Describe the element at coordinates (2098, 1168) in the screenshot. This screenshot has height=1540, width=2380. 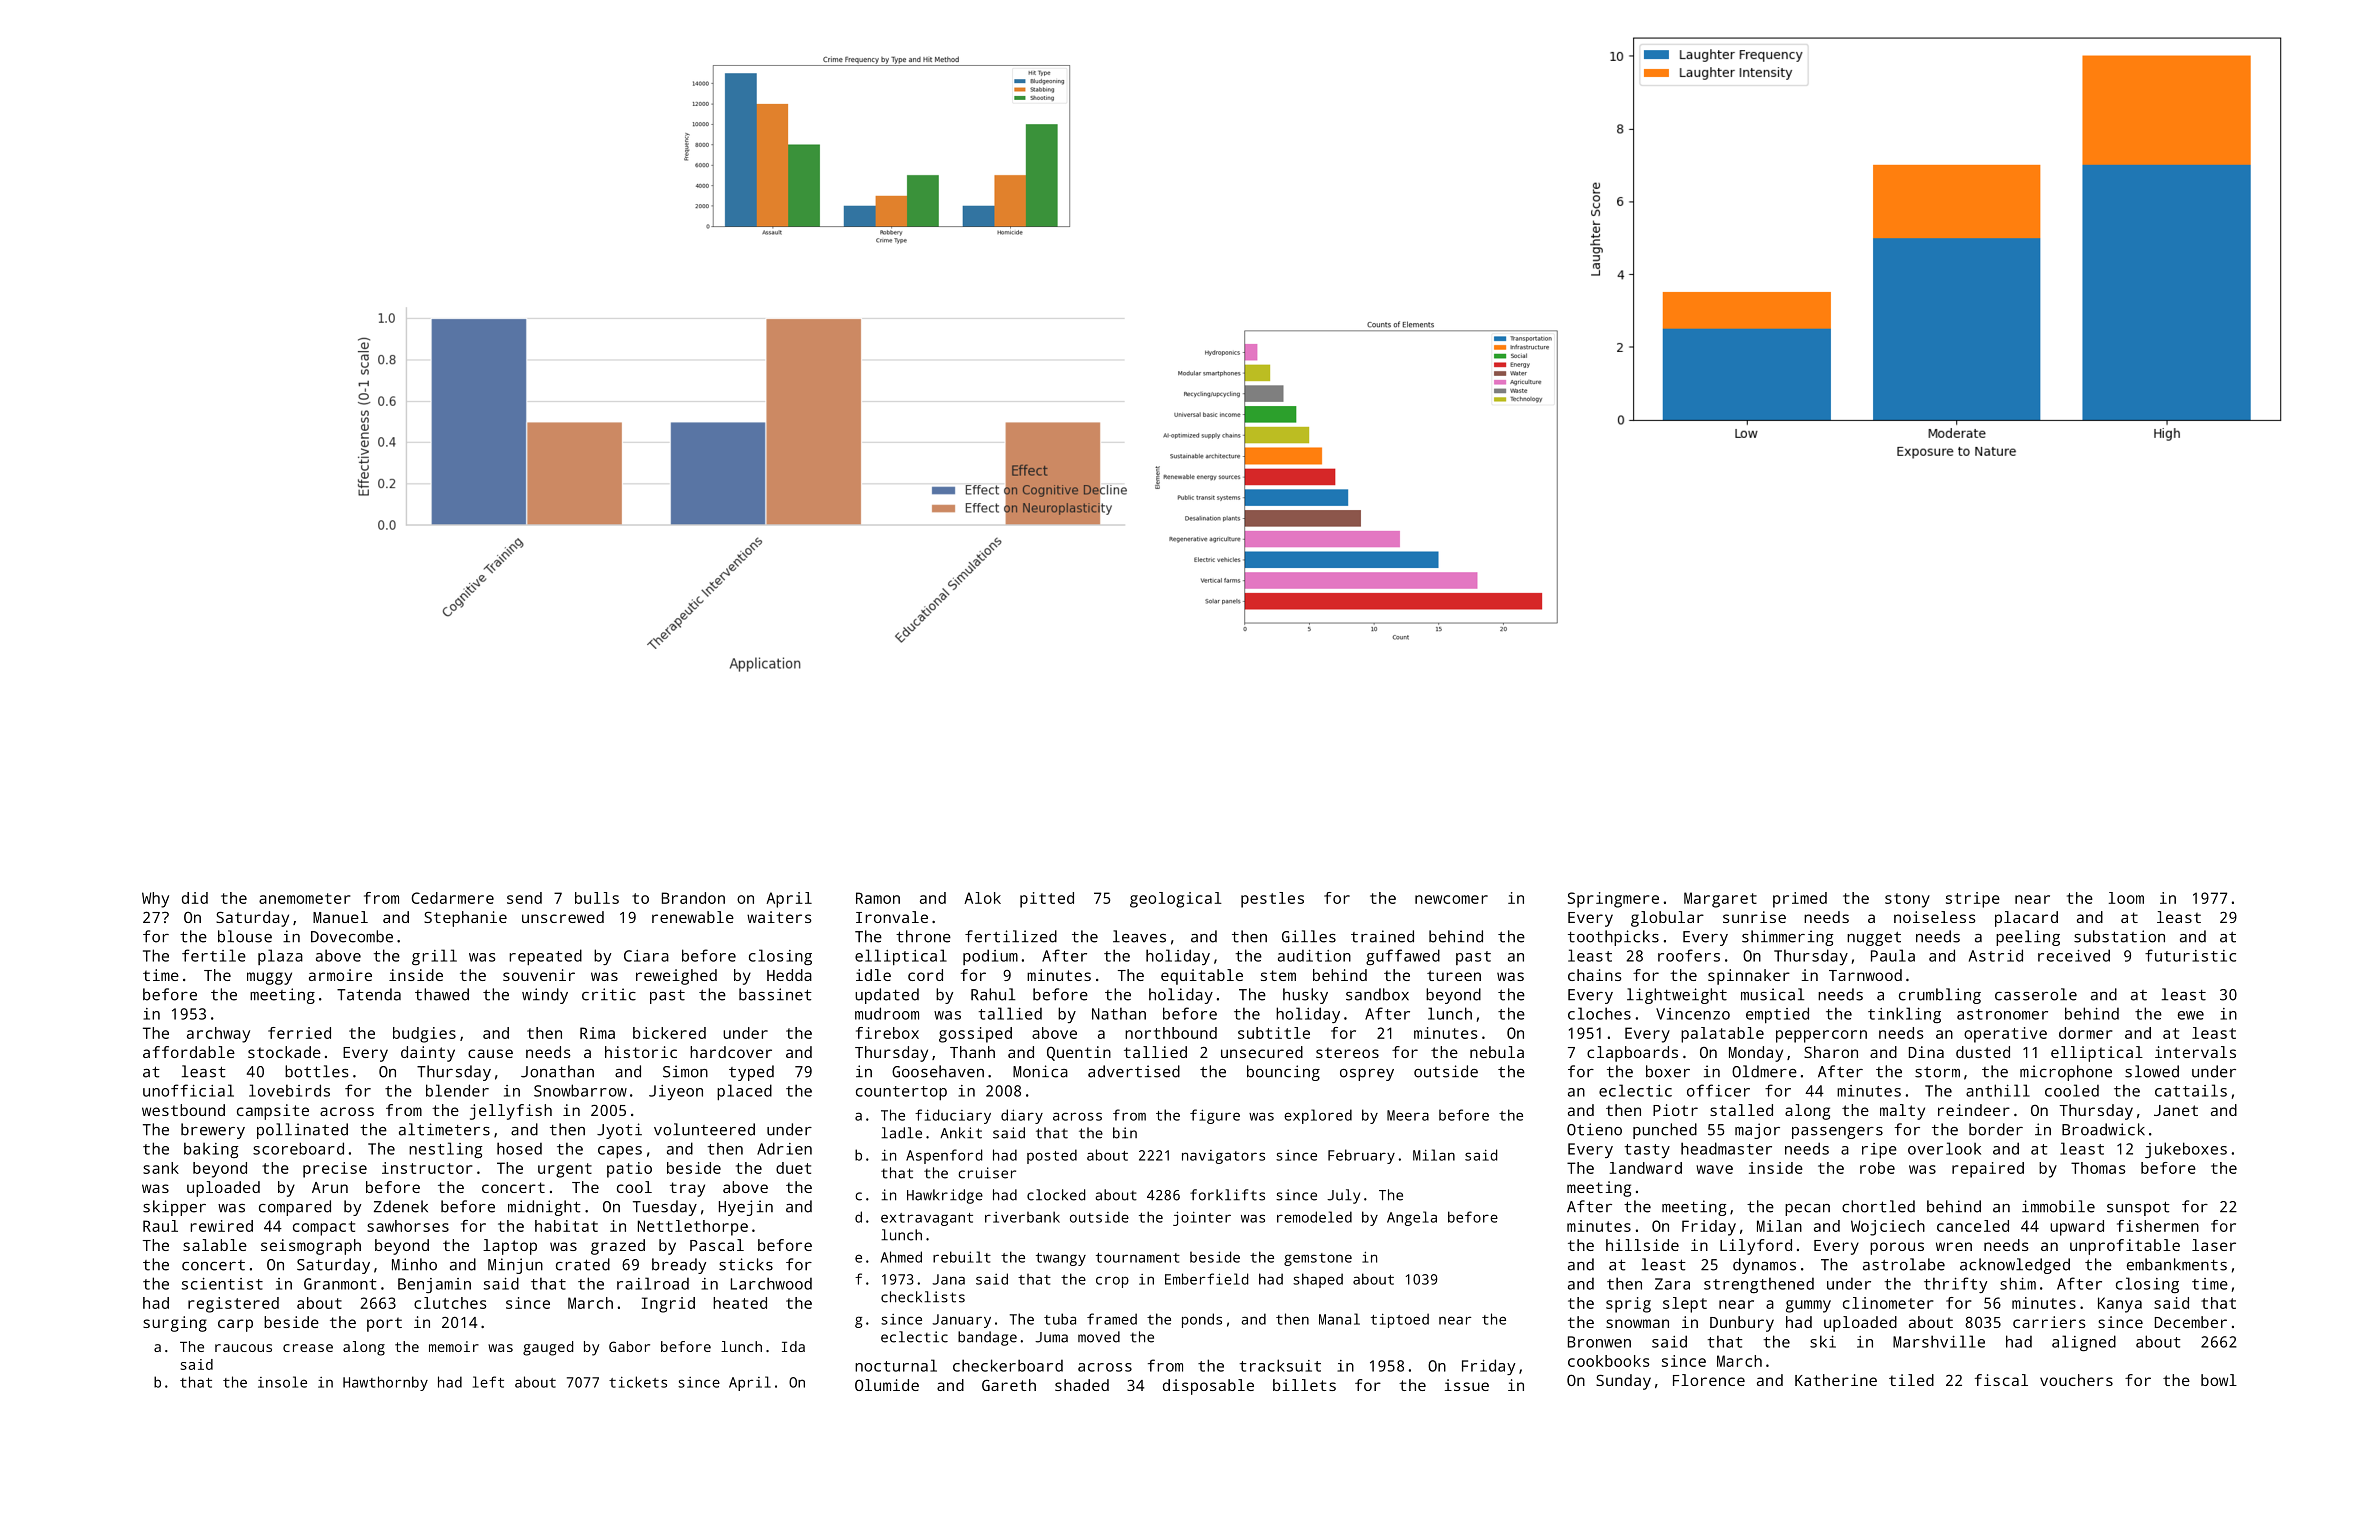
I see `Thomas` at that location.
